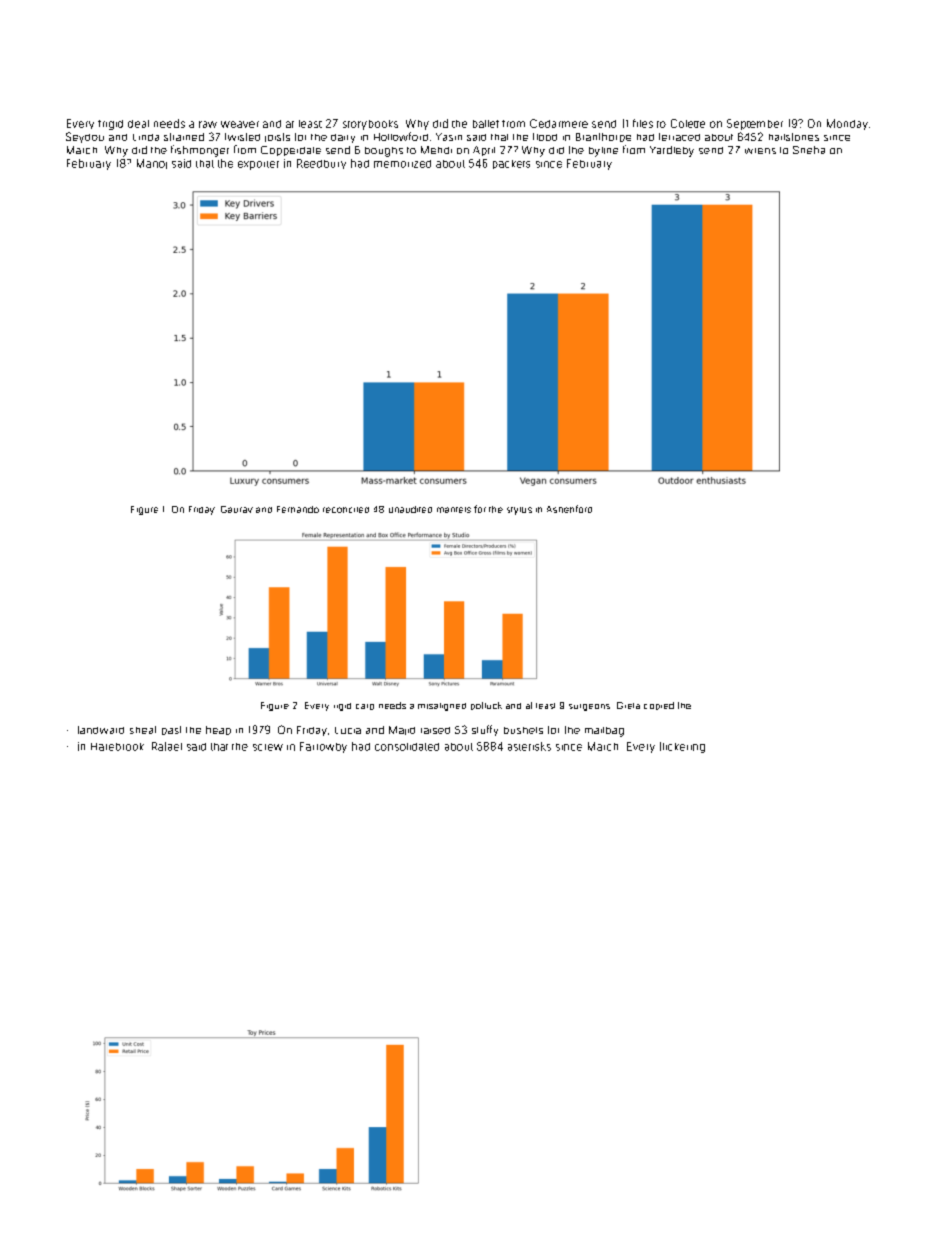 Image resolution: width=952 pixels, height=1233 pixels. What do you see at coordinates (659, 706) in the image?
I see `copied` at bounding box center [659, 706].
